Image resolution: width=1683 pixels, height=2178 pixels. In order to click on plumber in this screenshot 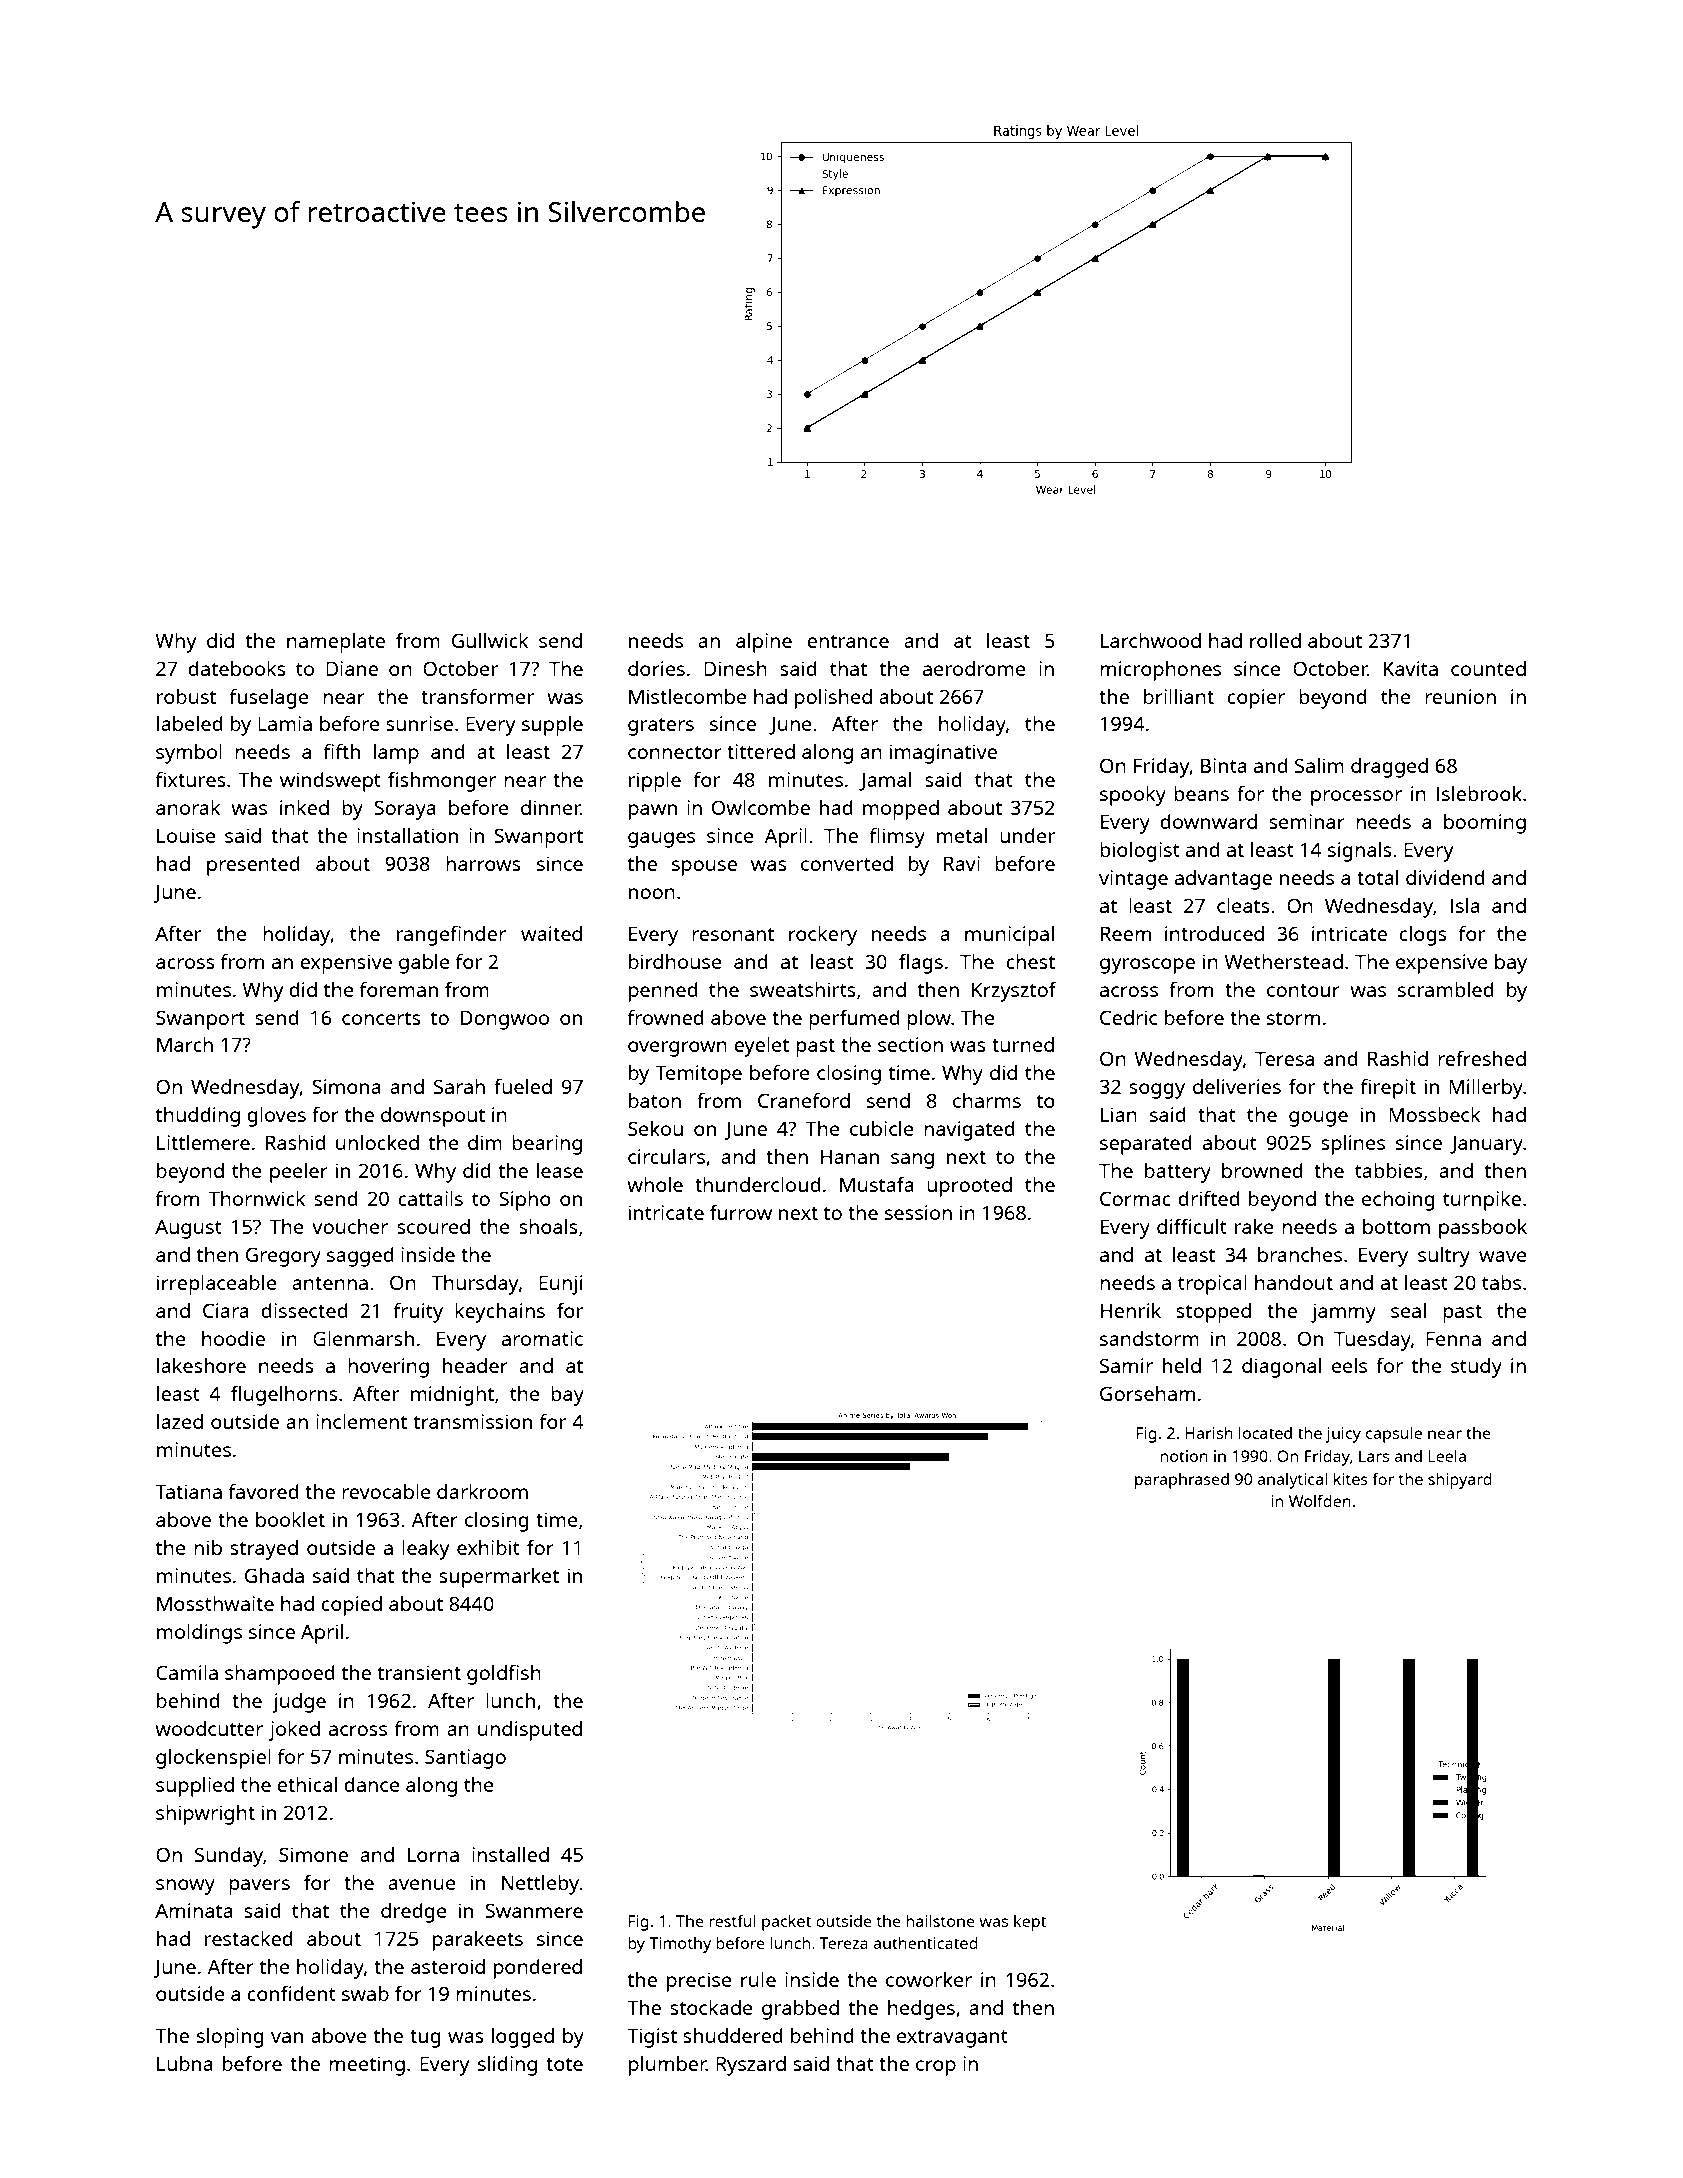, I will do `click(667, 2066)`.
